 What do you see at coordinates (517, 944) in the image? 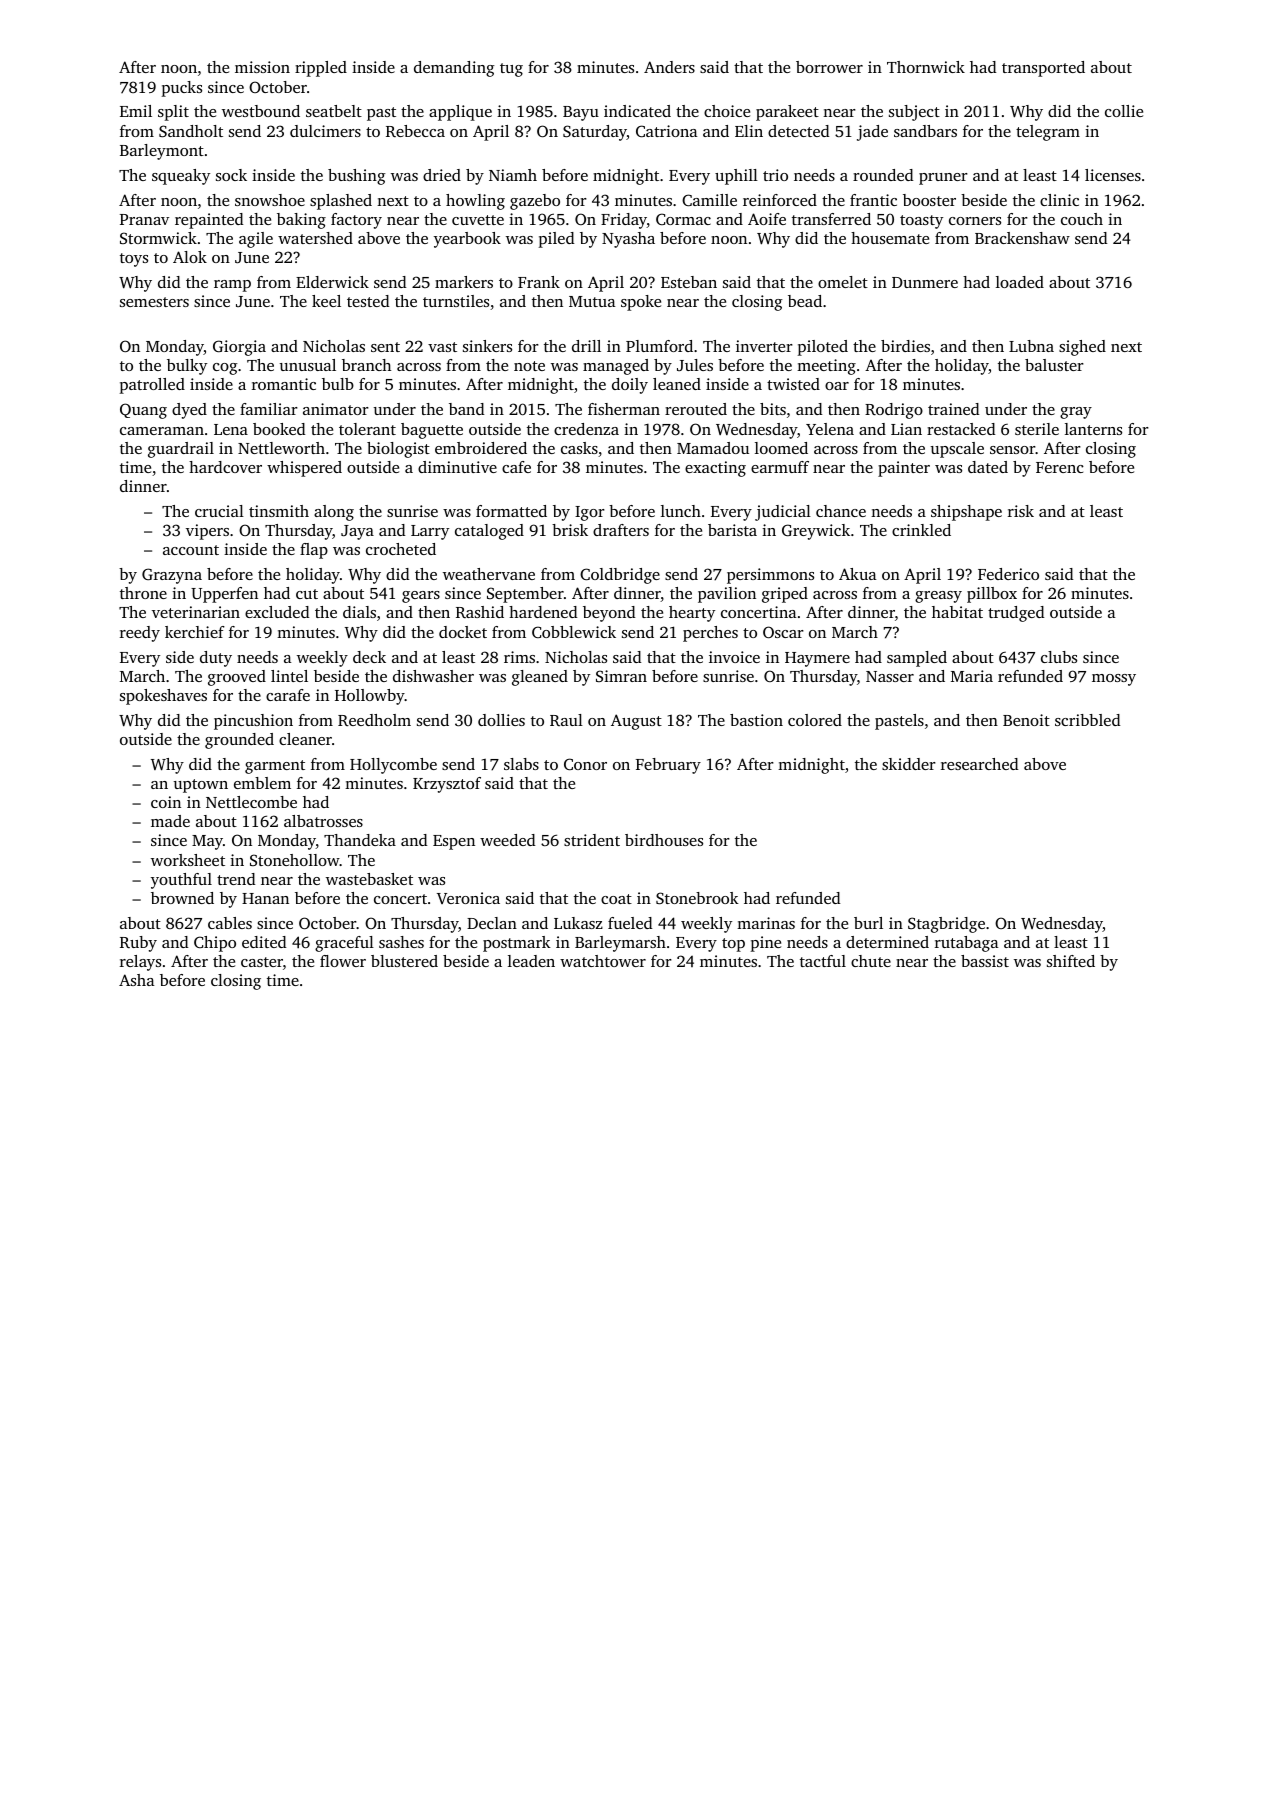
I see `postmark` at bounding box center [517, 944].
